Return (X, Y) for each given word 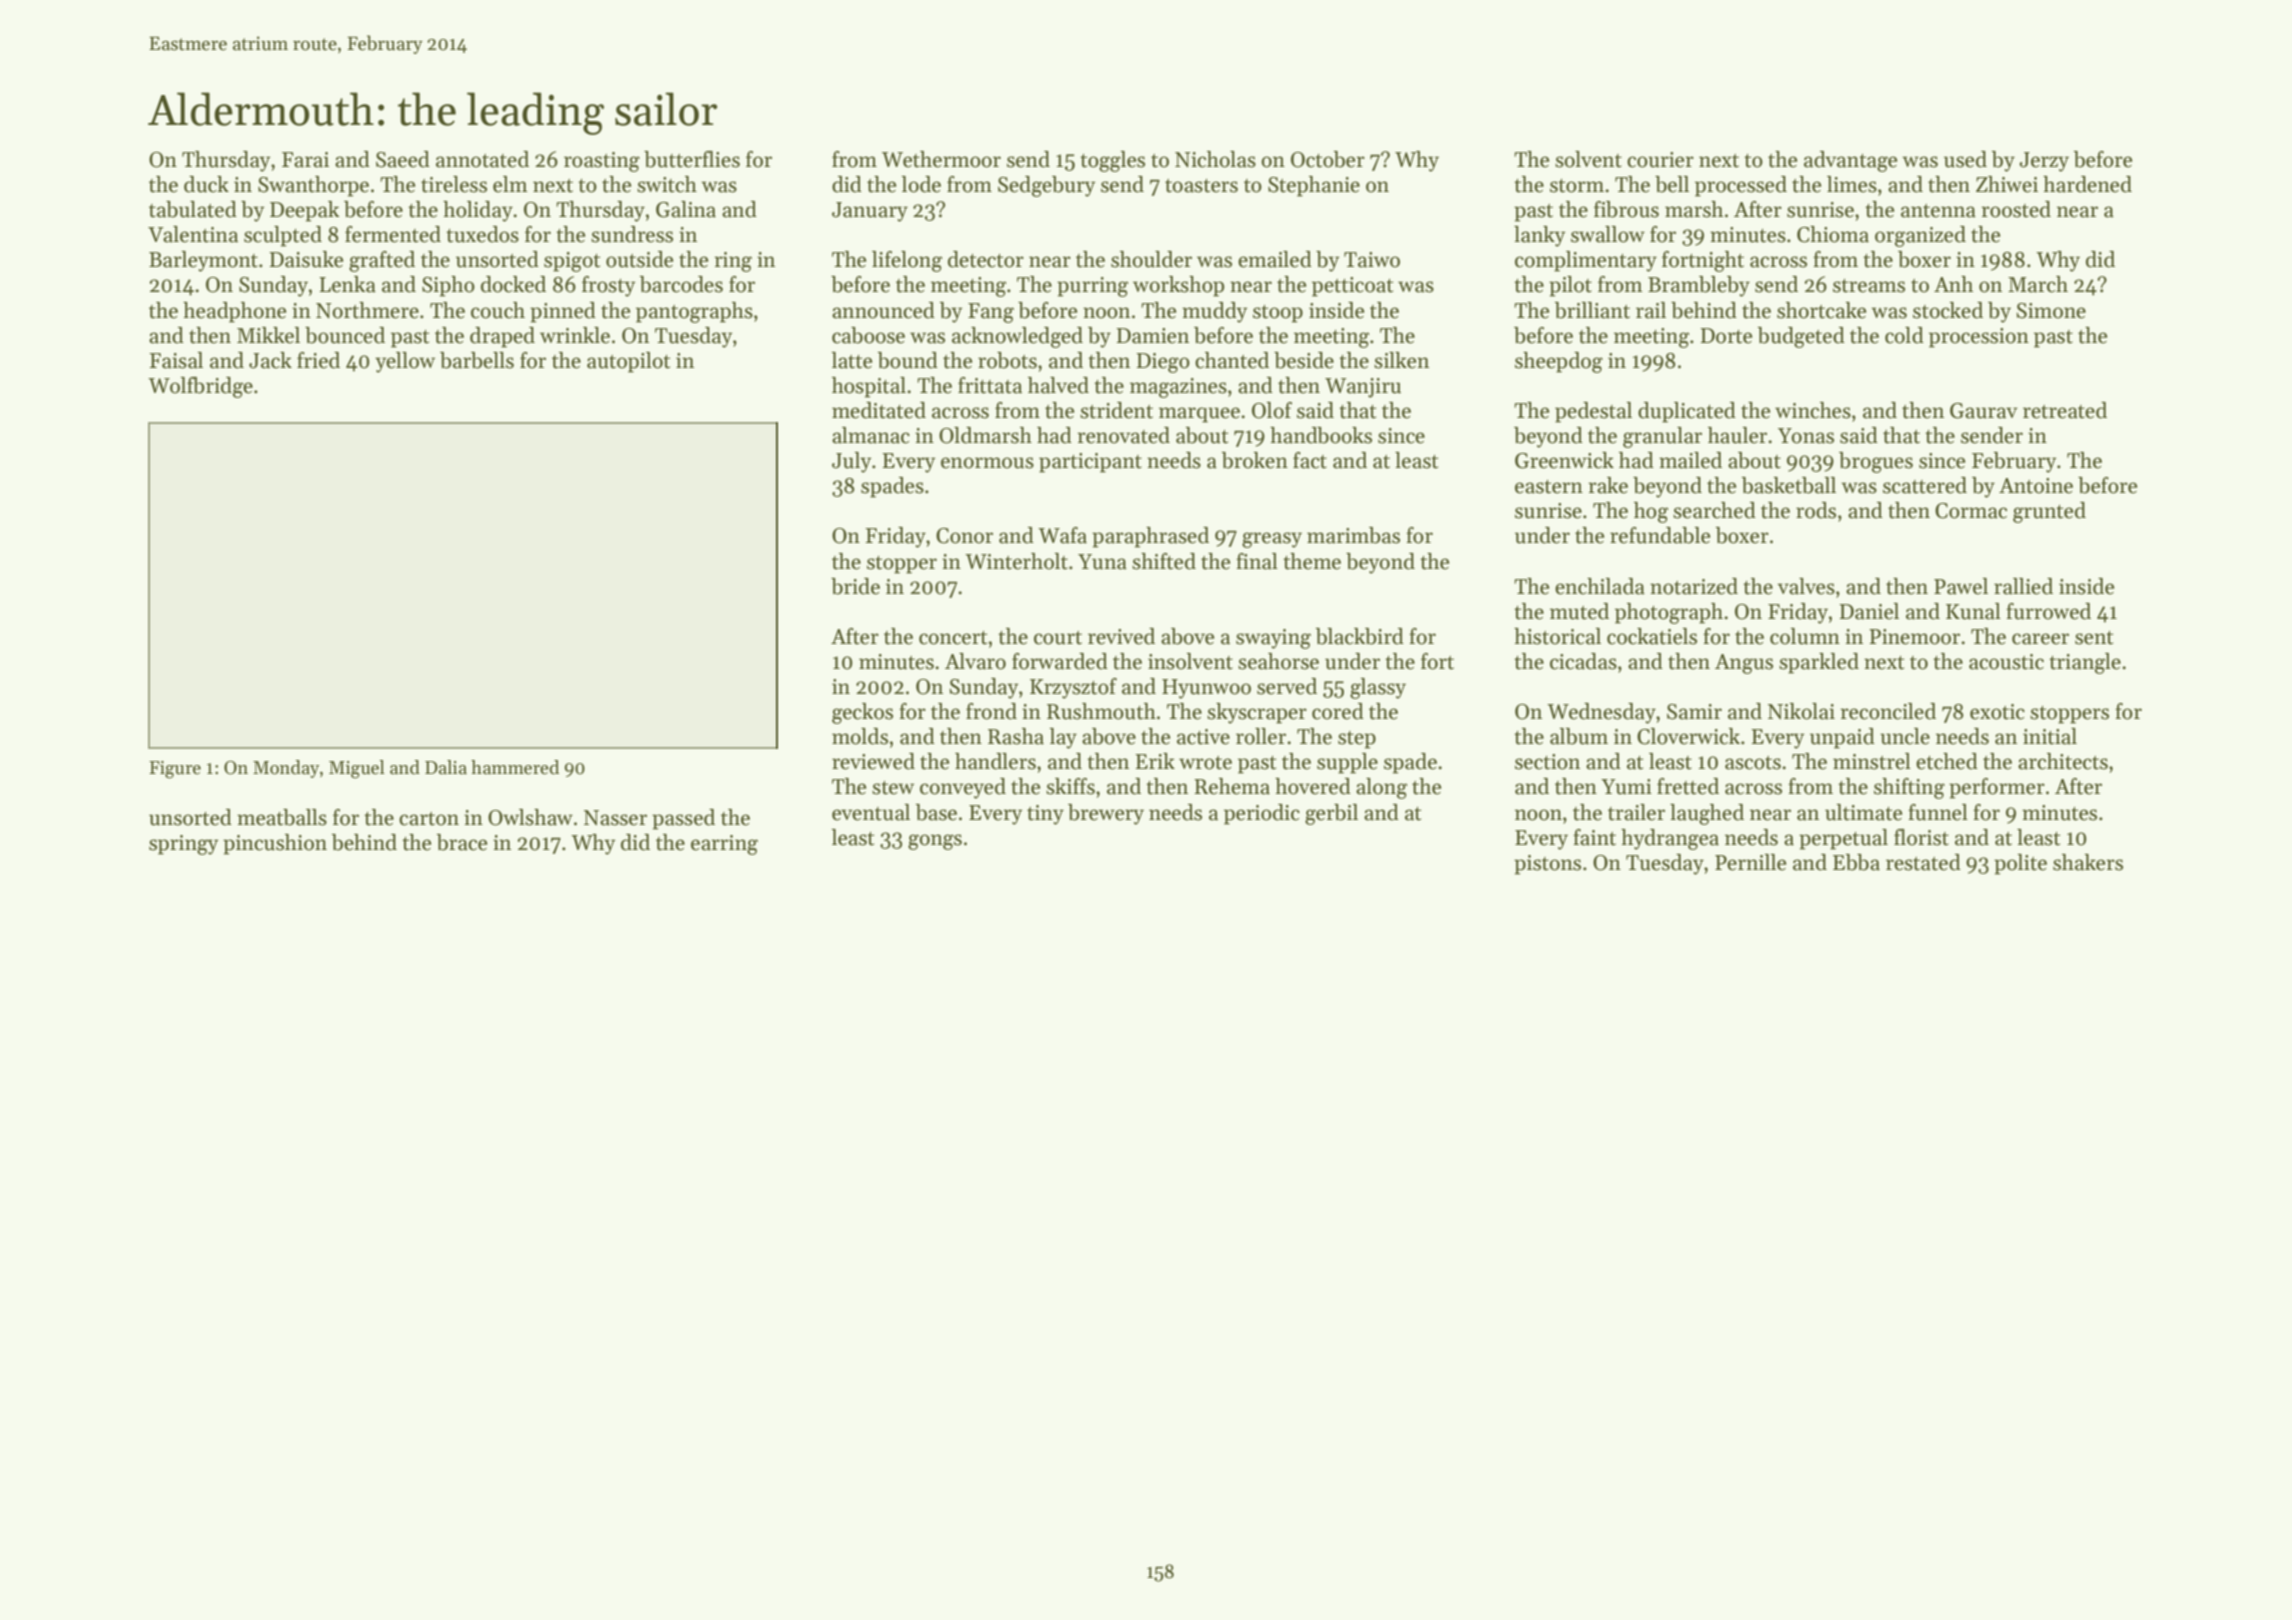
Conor (964, 536)
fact (1310, 460)
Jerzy (2044, 162)
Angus (1744, 664)
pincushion (275, 844)
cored (1338, 711)
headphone (234, 312)
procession (1979, 338)
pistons (1547, 865)
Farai (305, 160)
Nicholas (1215, 159)
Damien (1152, 336)
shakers (2088, 862)
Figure (175, 770)
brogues (1876, 462)
